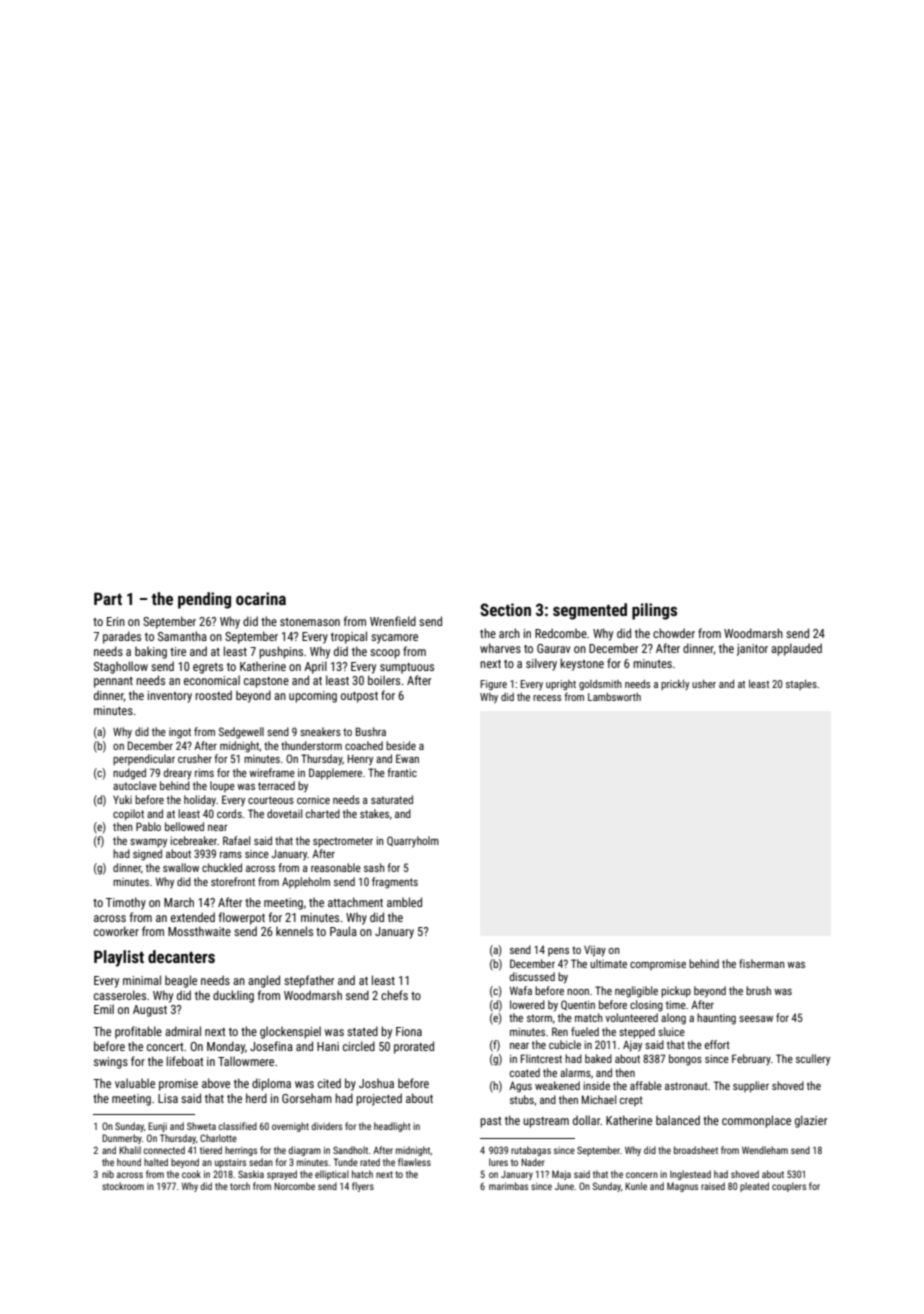 The height and width of the image is (1314, 924). I want to click on flyers, so click(363, 1187).
